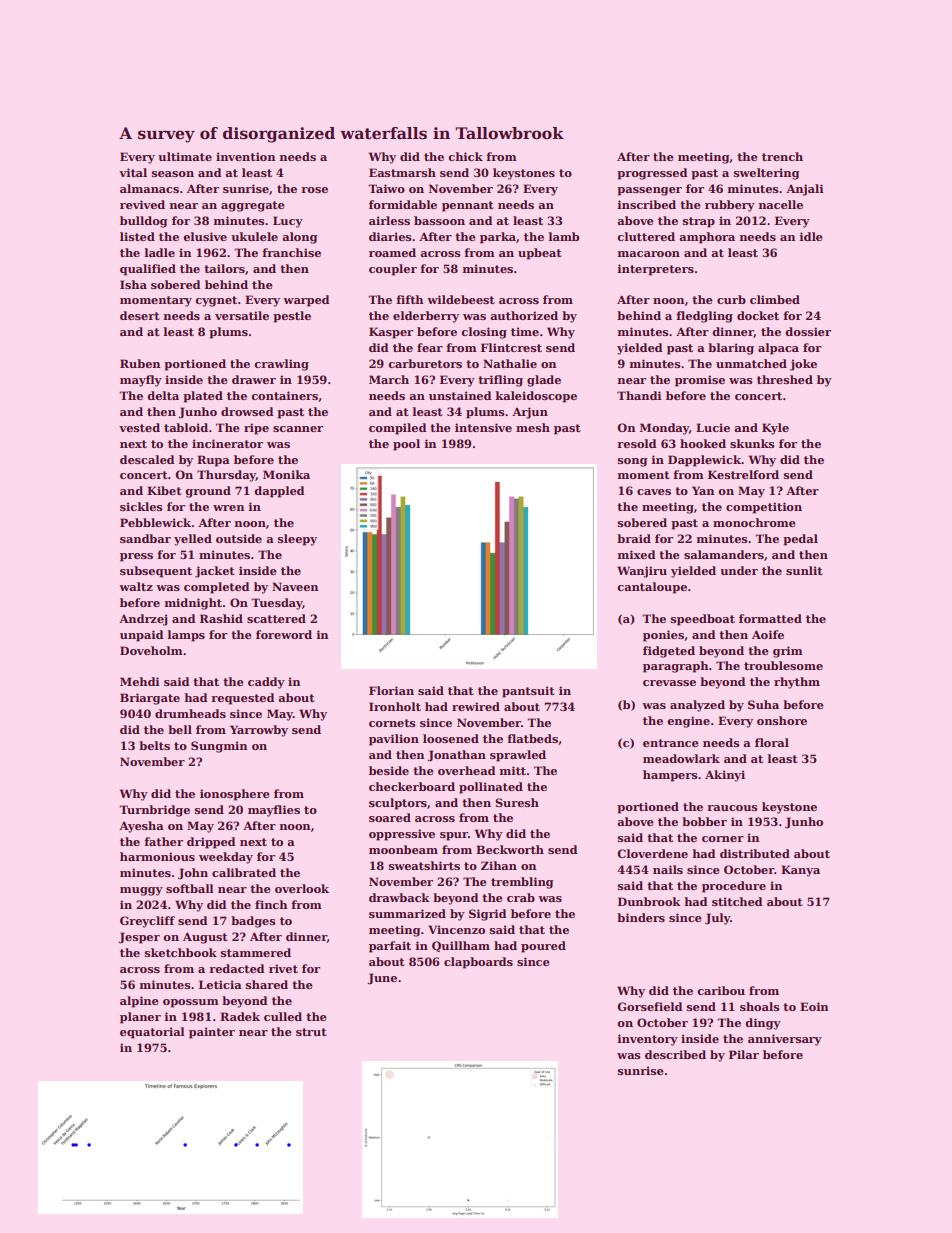  What do you see at coordinates (245, 156) in the document?
I see `invention` at bounding box center [245, 156].
